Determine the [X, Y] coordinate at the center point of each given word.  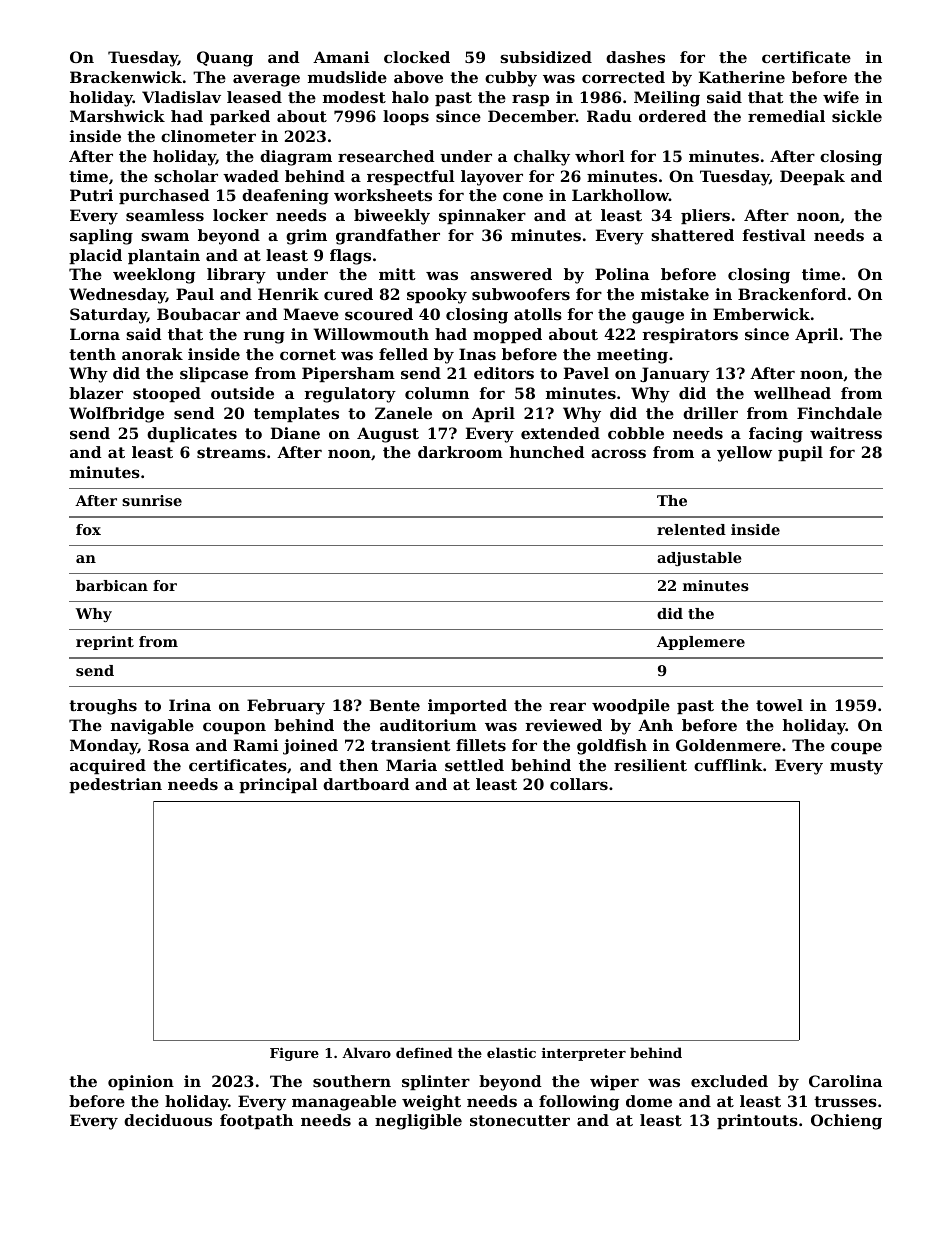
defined [424, 1052]
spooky [437, 296]
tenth [92, 354]
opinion [141, 1082]
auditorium [428, 725]
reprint [105, 643]
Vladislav [181, 97]
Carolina [845, 1081]
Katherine [742, 77]
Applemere [701, 643]
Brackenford [792, 294]
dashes [635, 57]
